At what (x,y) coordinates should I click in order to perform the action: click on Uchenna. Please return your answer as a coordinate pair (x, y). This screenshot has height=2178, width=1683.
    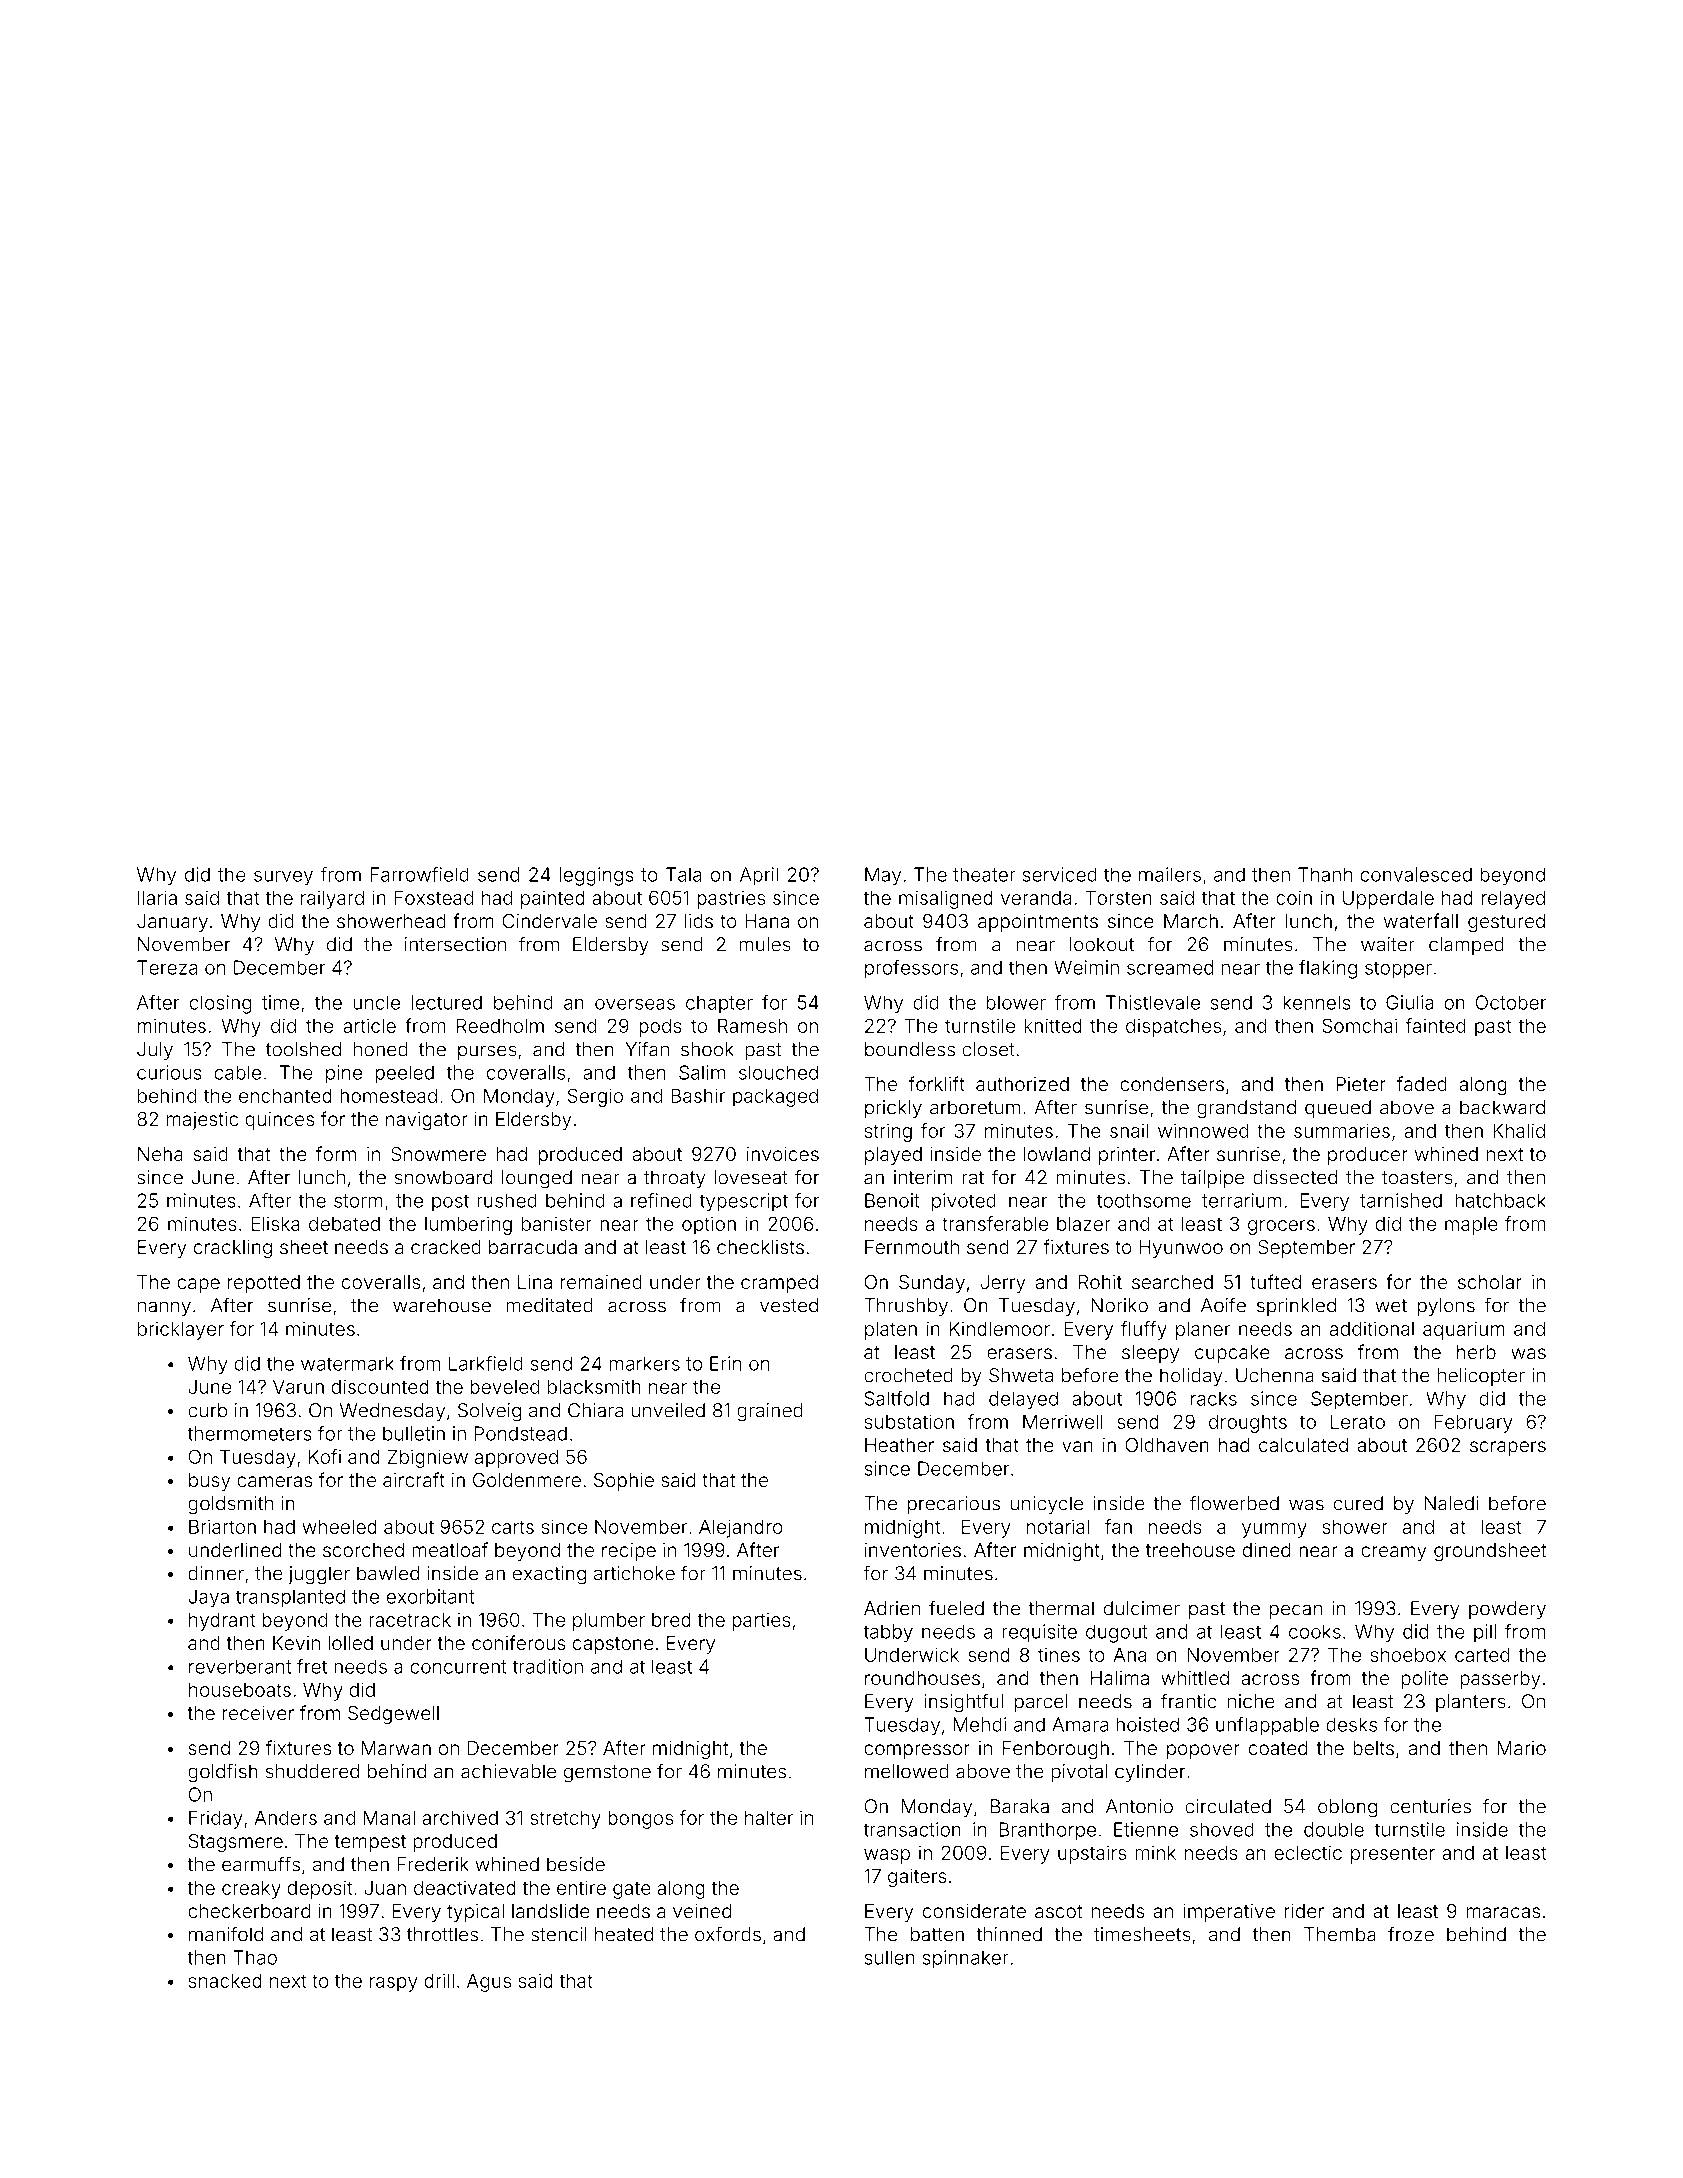
    Looking at the image, I should click on (1275, 1375).
